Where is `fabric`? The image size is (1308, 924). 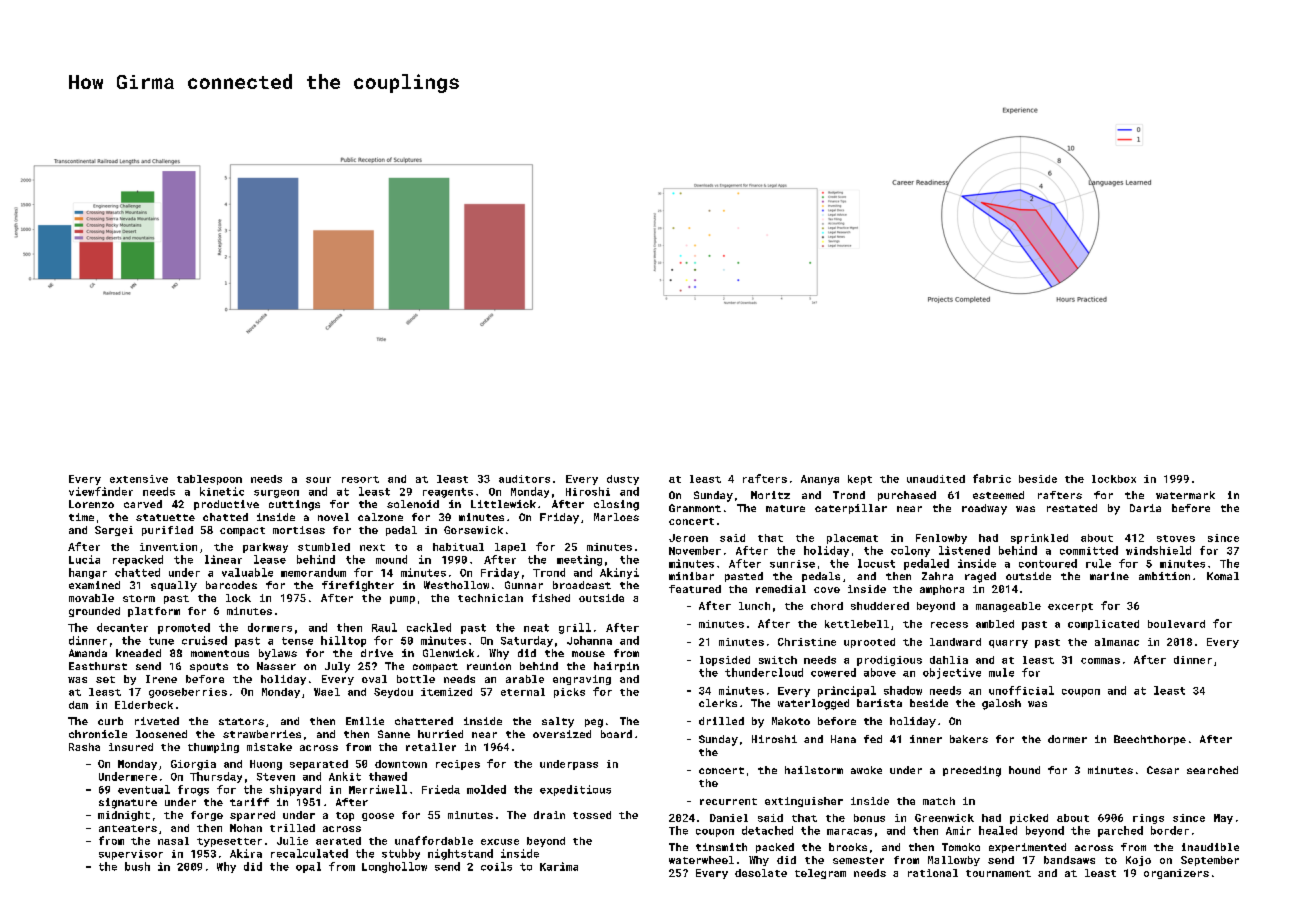
fabric is located at coordinates (992, 478).
